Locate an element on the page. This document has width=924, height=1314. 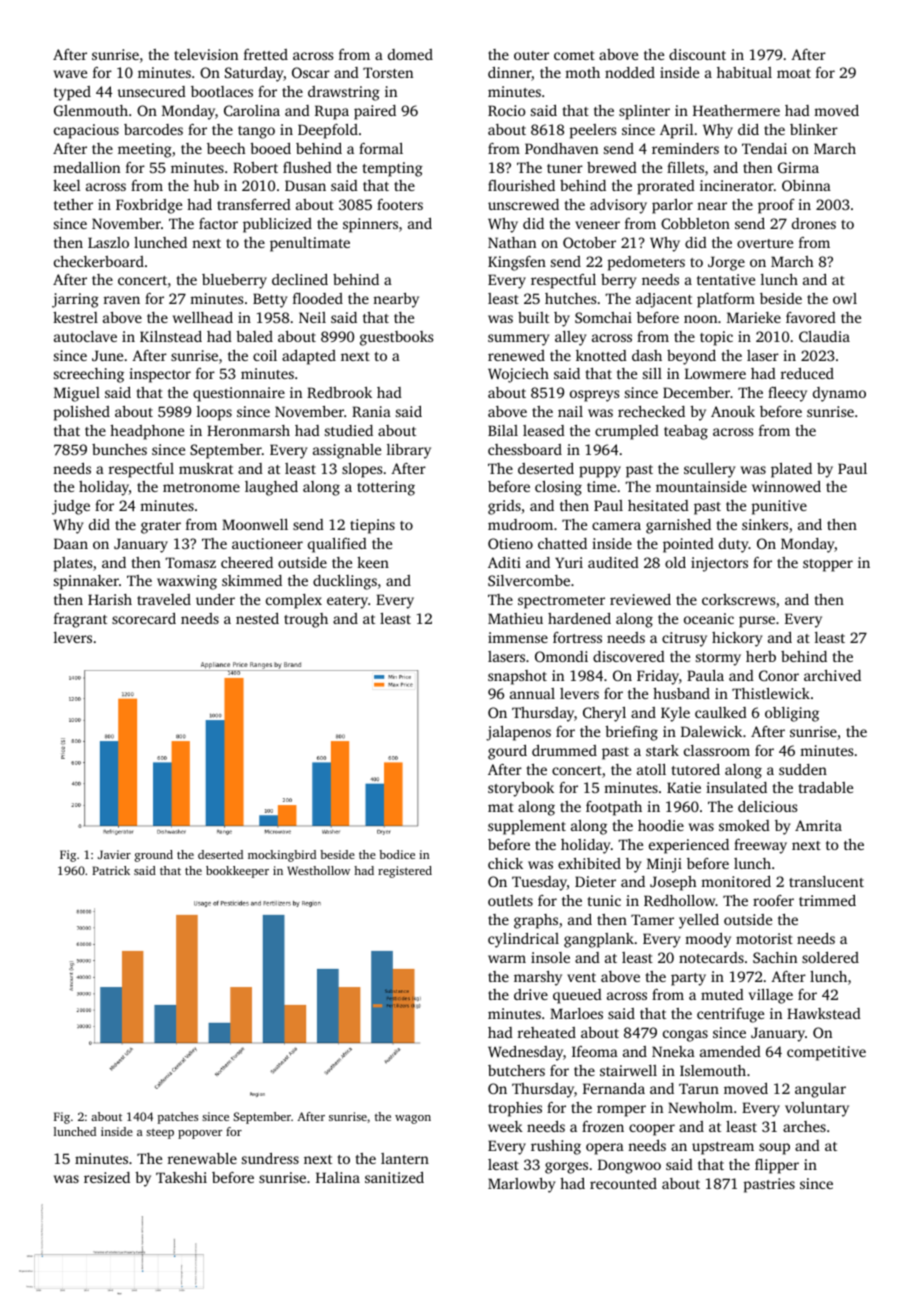
injectors is located at coordinates (719, 564).
